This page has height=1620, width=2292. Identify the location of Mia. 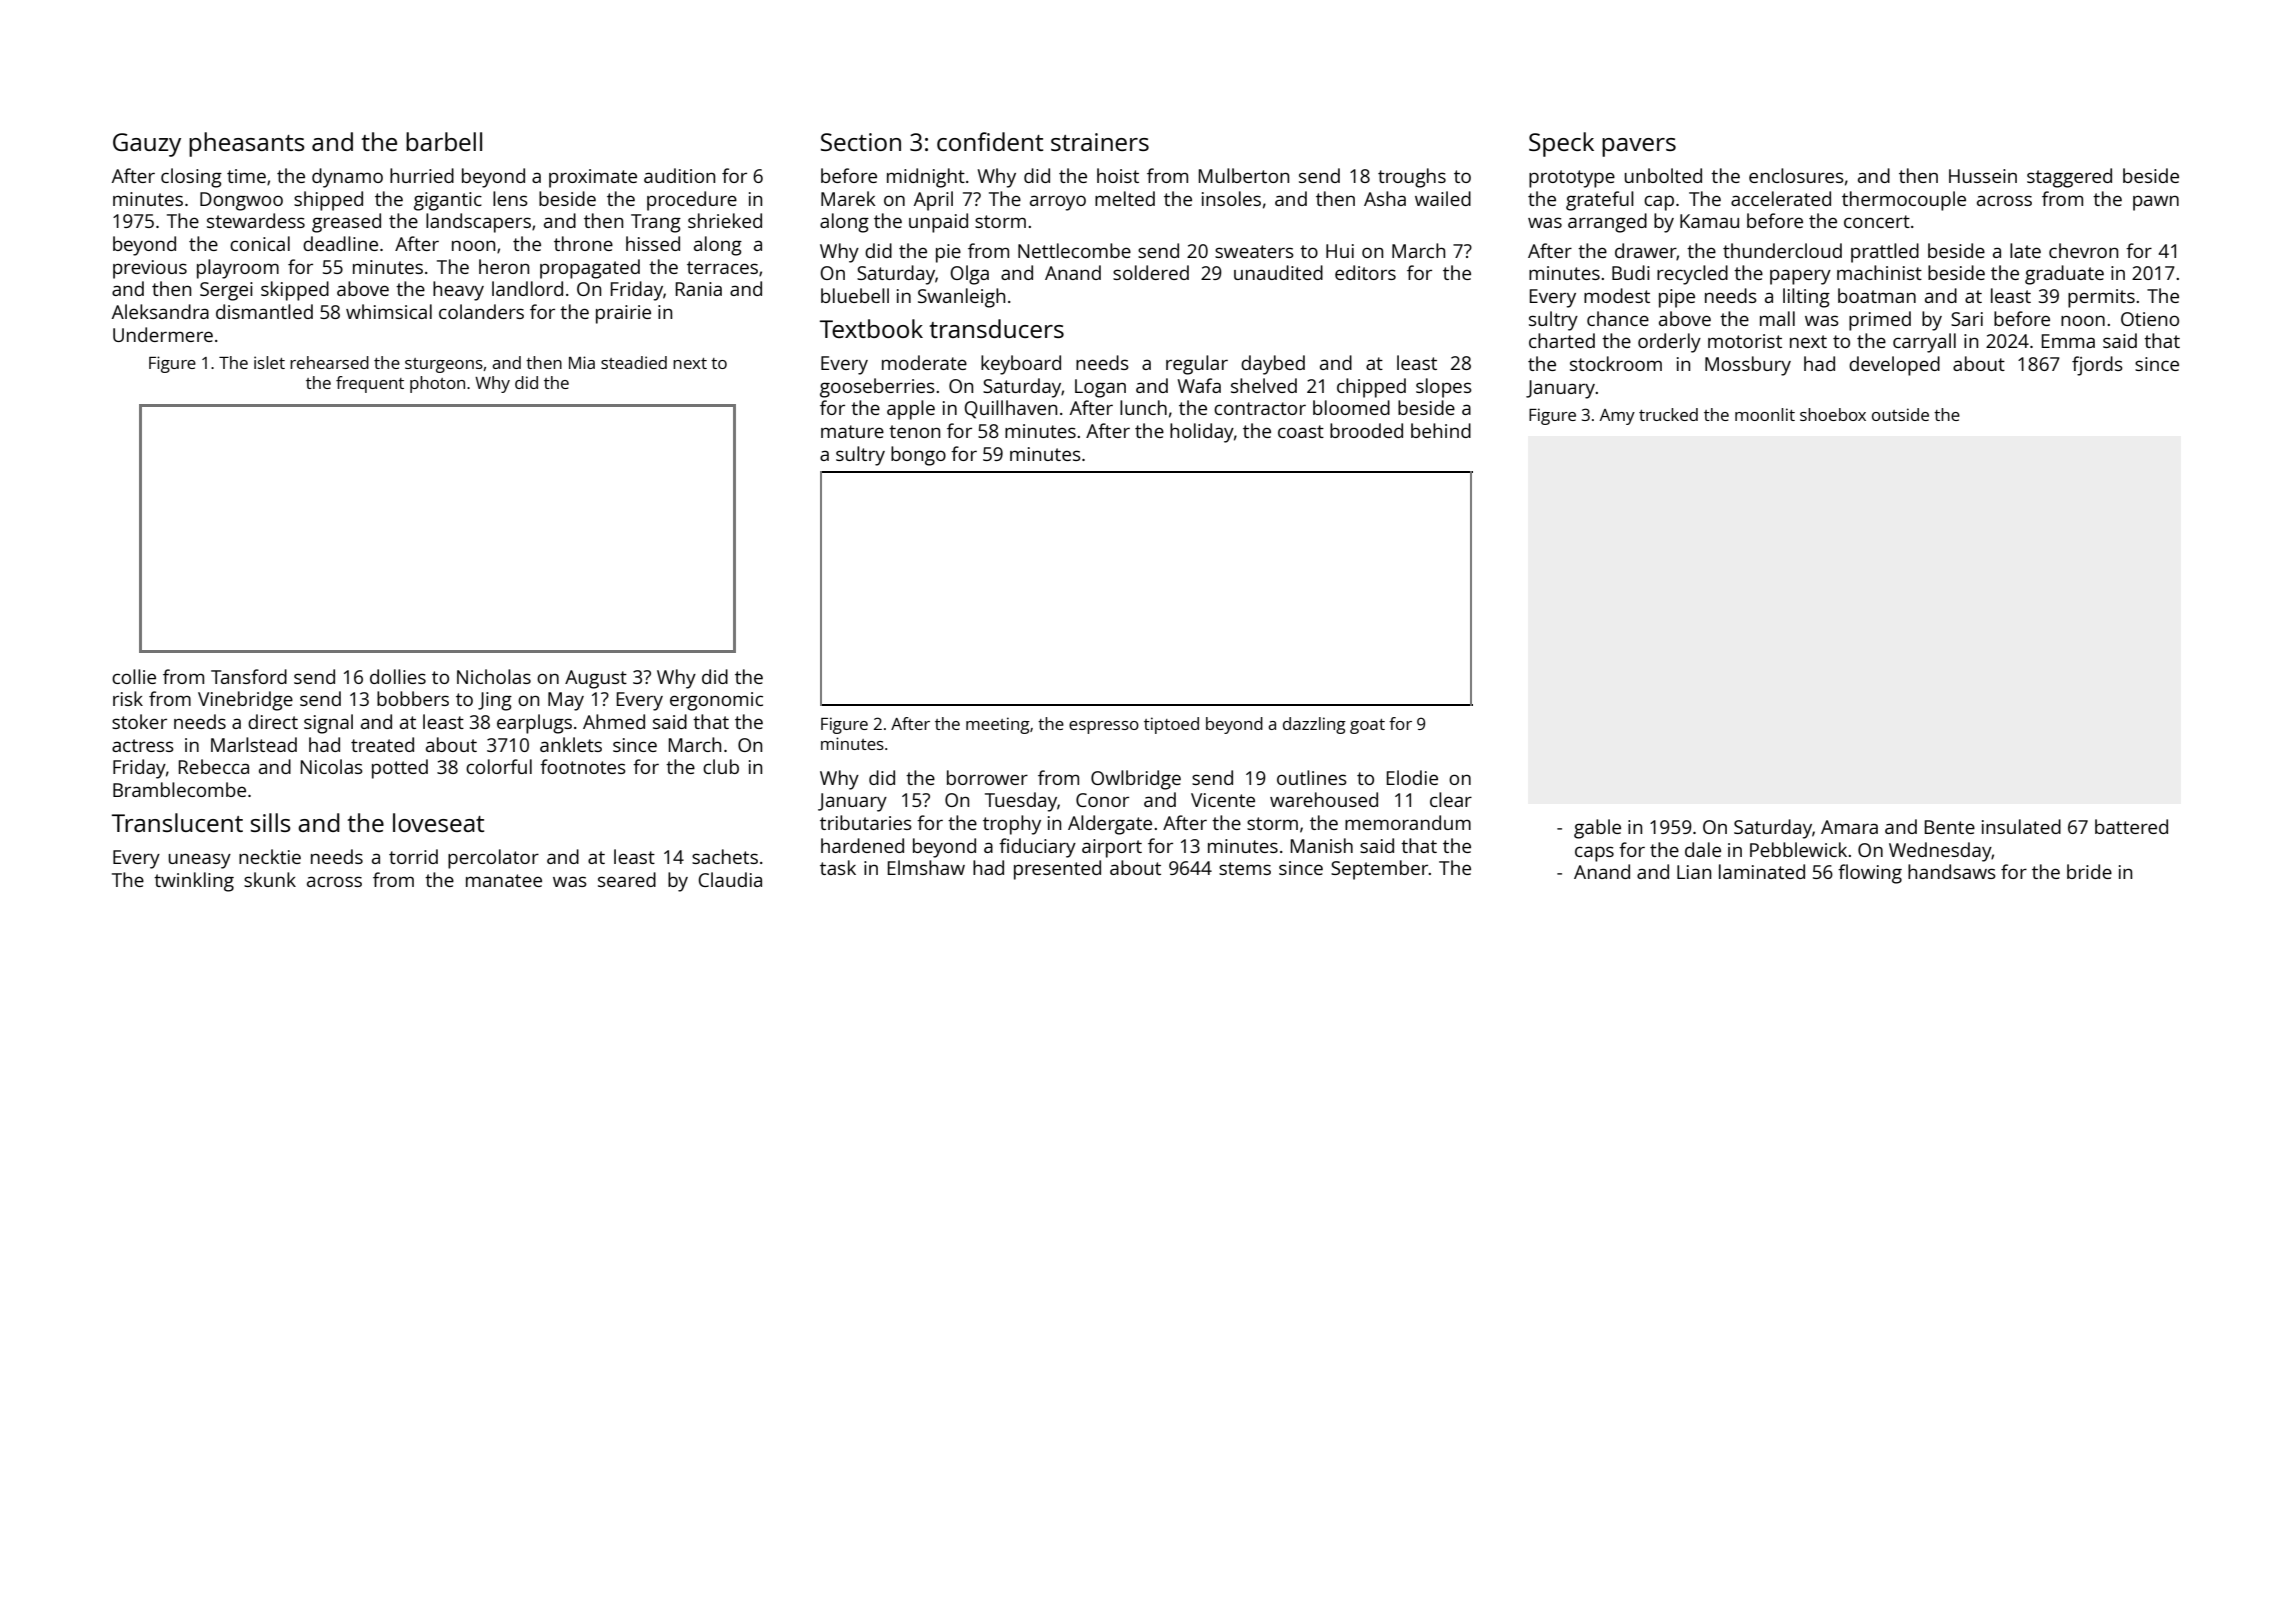
(582, 362).
